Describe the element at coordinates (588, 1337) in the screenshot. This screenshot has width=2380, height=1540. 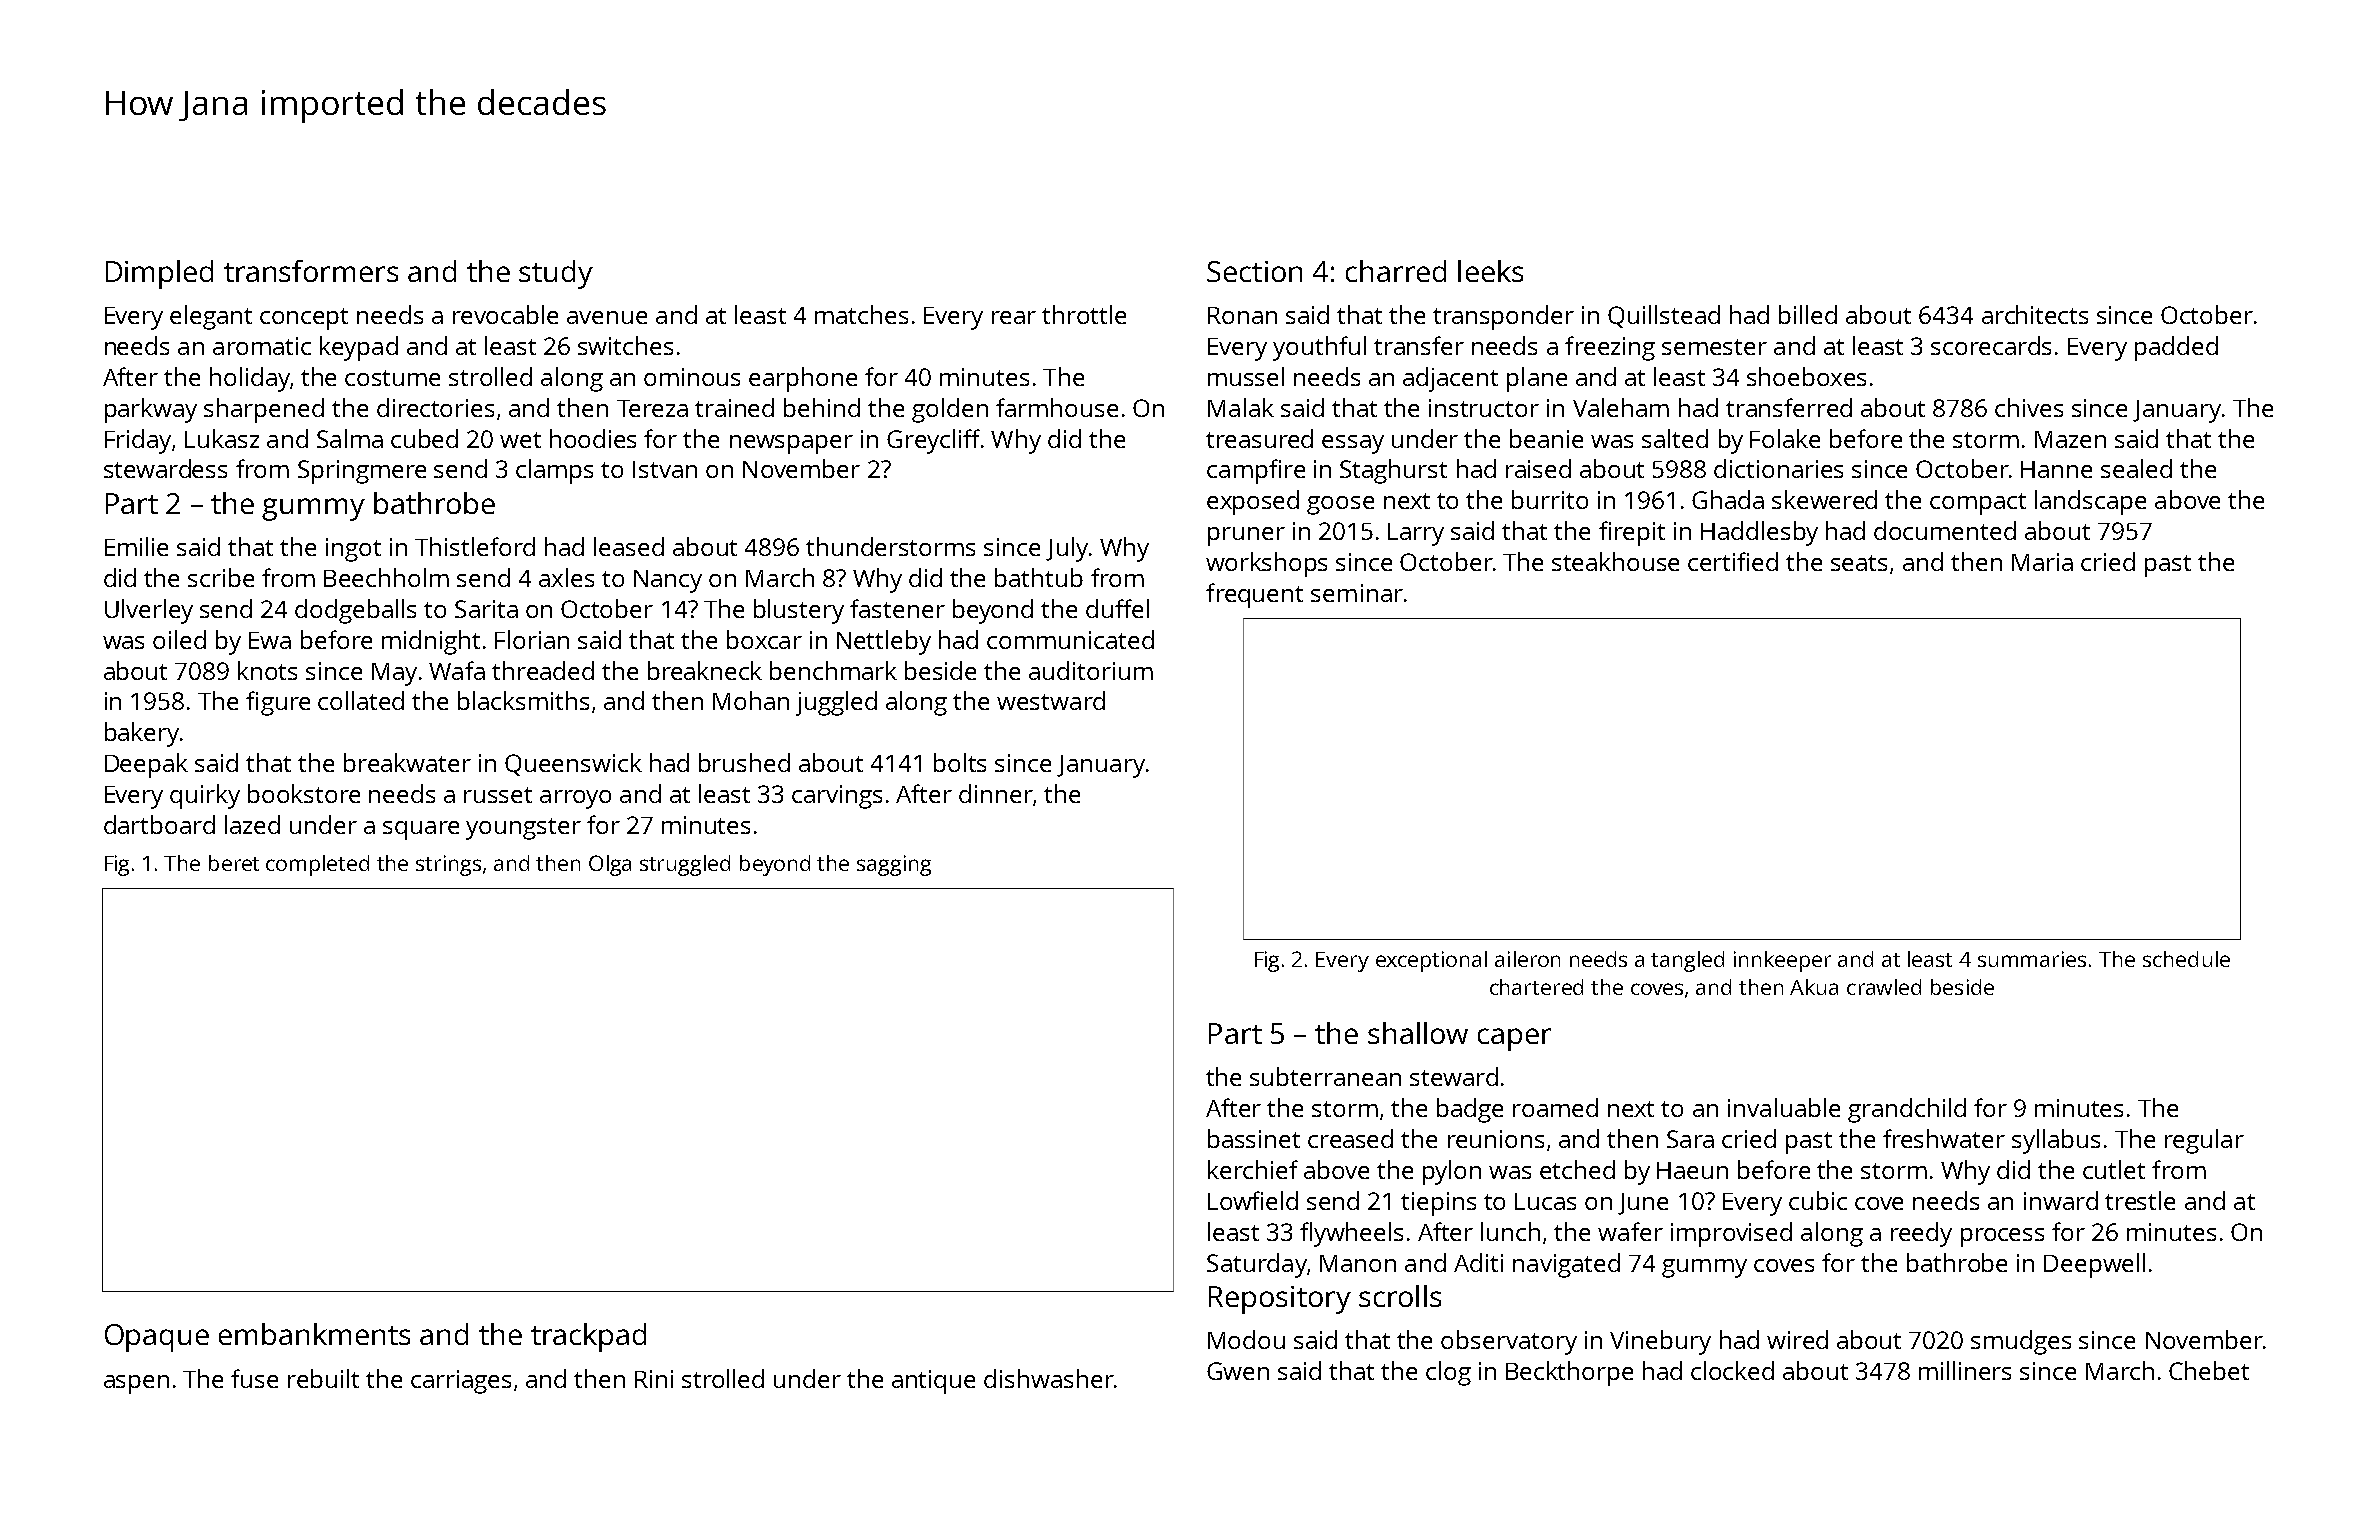
I see `trackpad` at that location.
